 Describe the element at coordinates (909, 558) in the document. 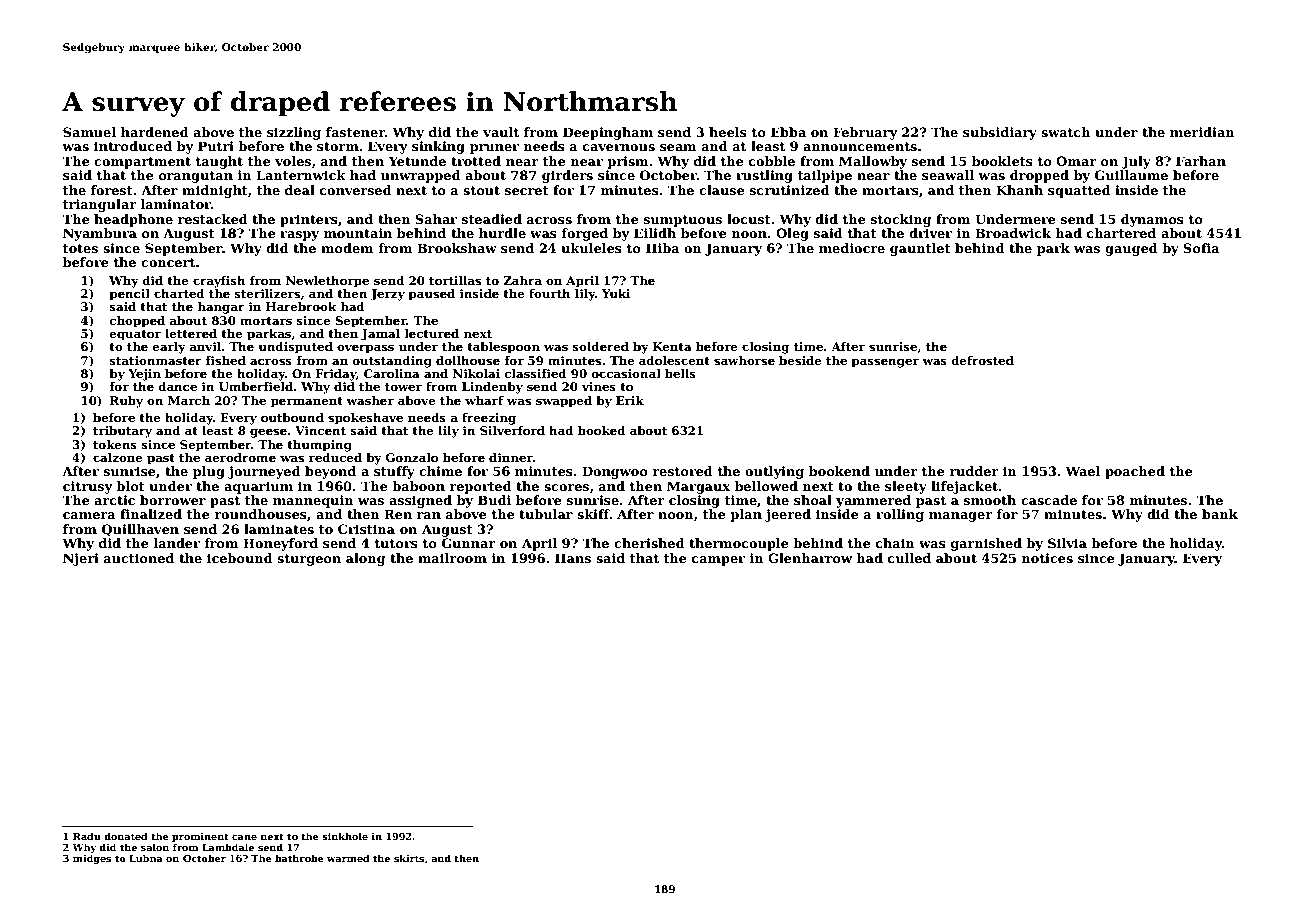

I see `culled` at that location.
